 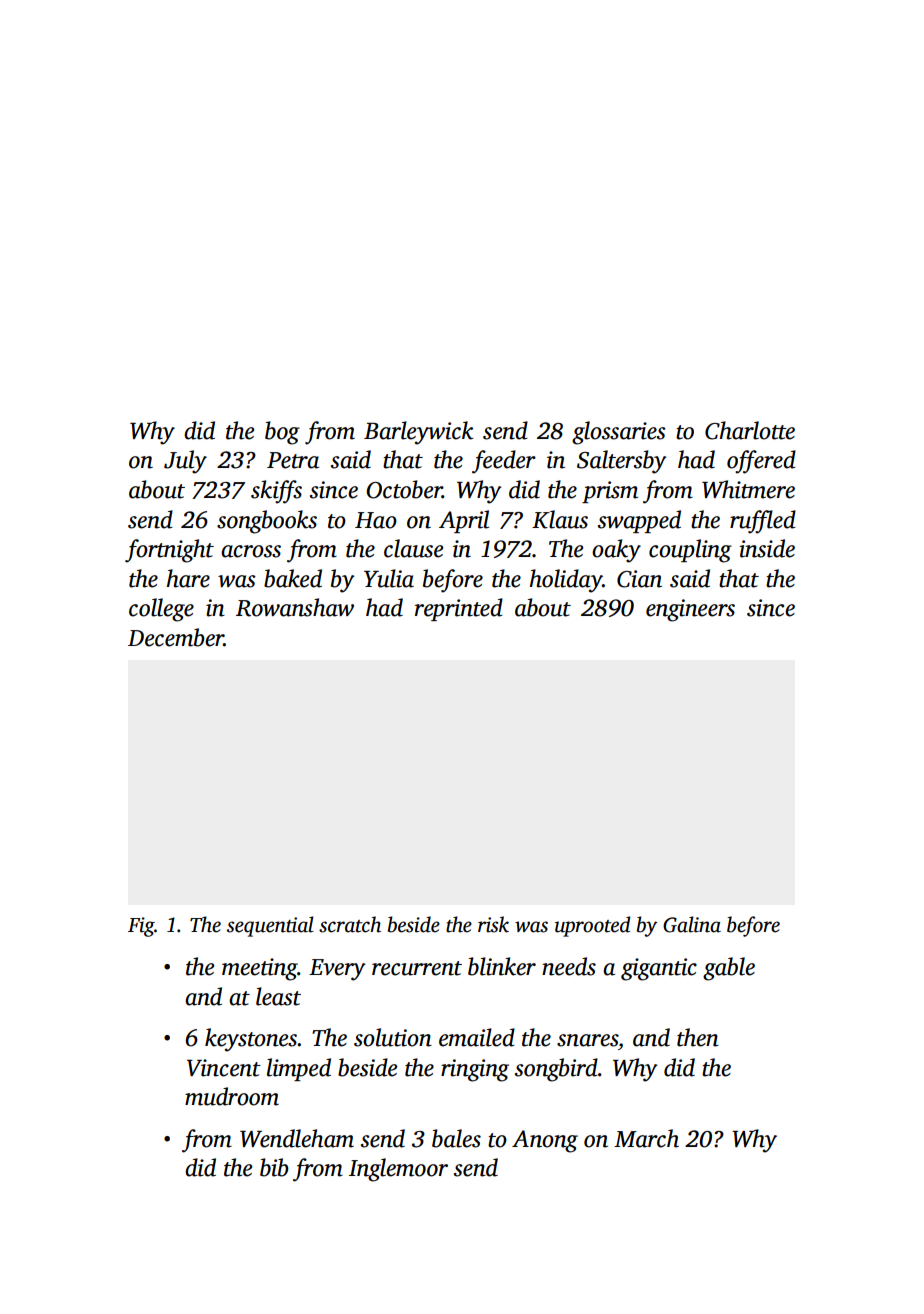 I want to click on holiday, so click(x=566, y=581).
